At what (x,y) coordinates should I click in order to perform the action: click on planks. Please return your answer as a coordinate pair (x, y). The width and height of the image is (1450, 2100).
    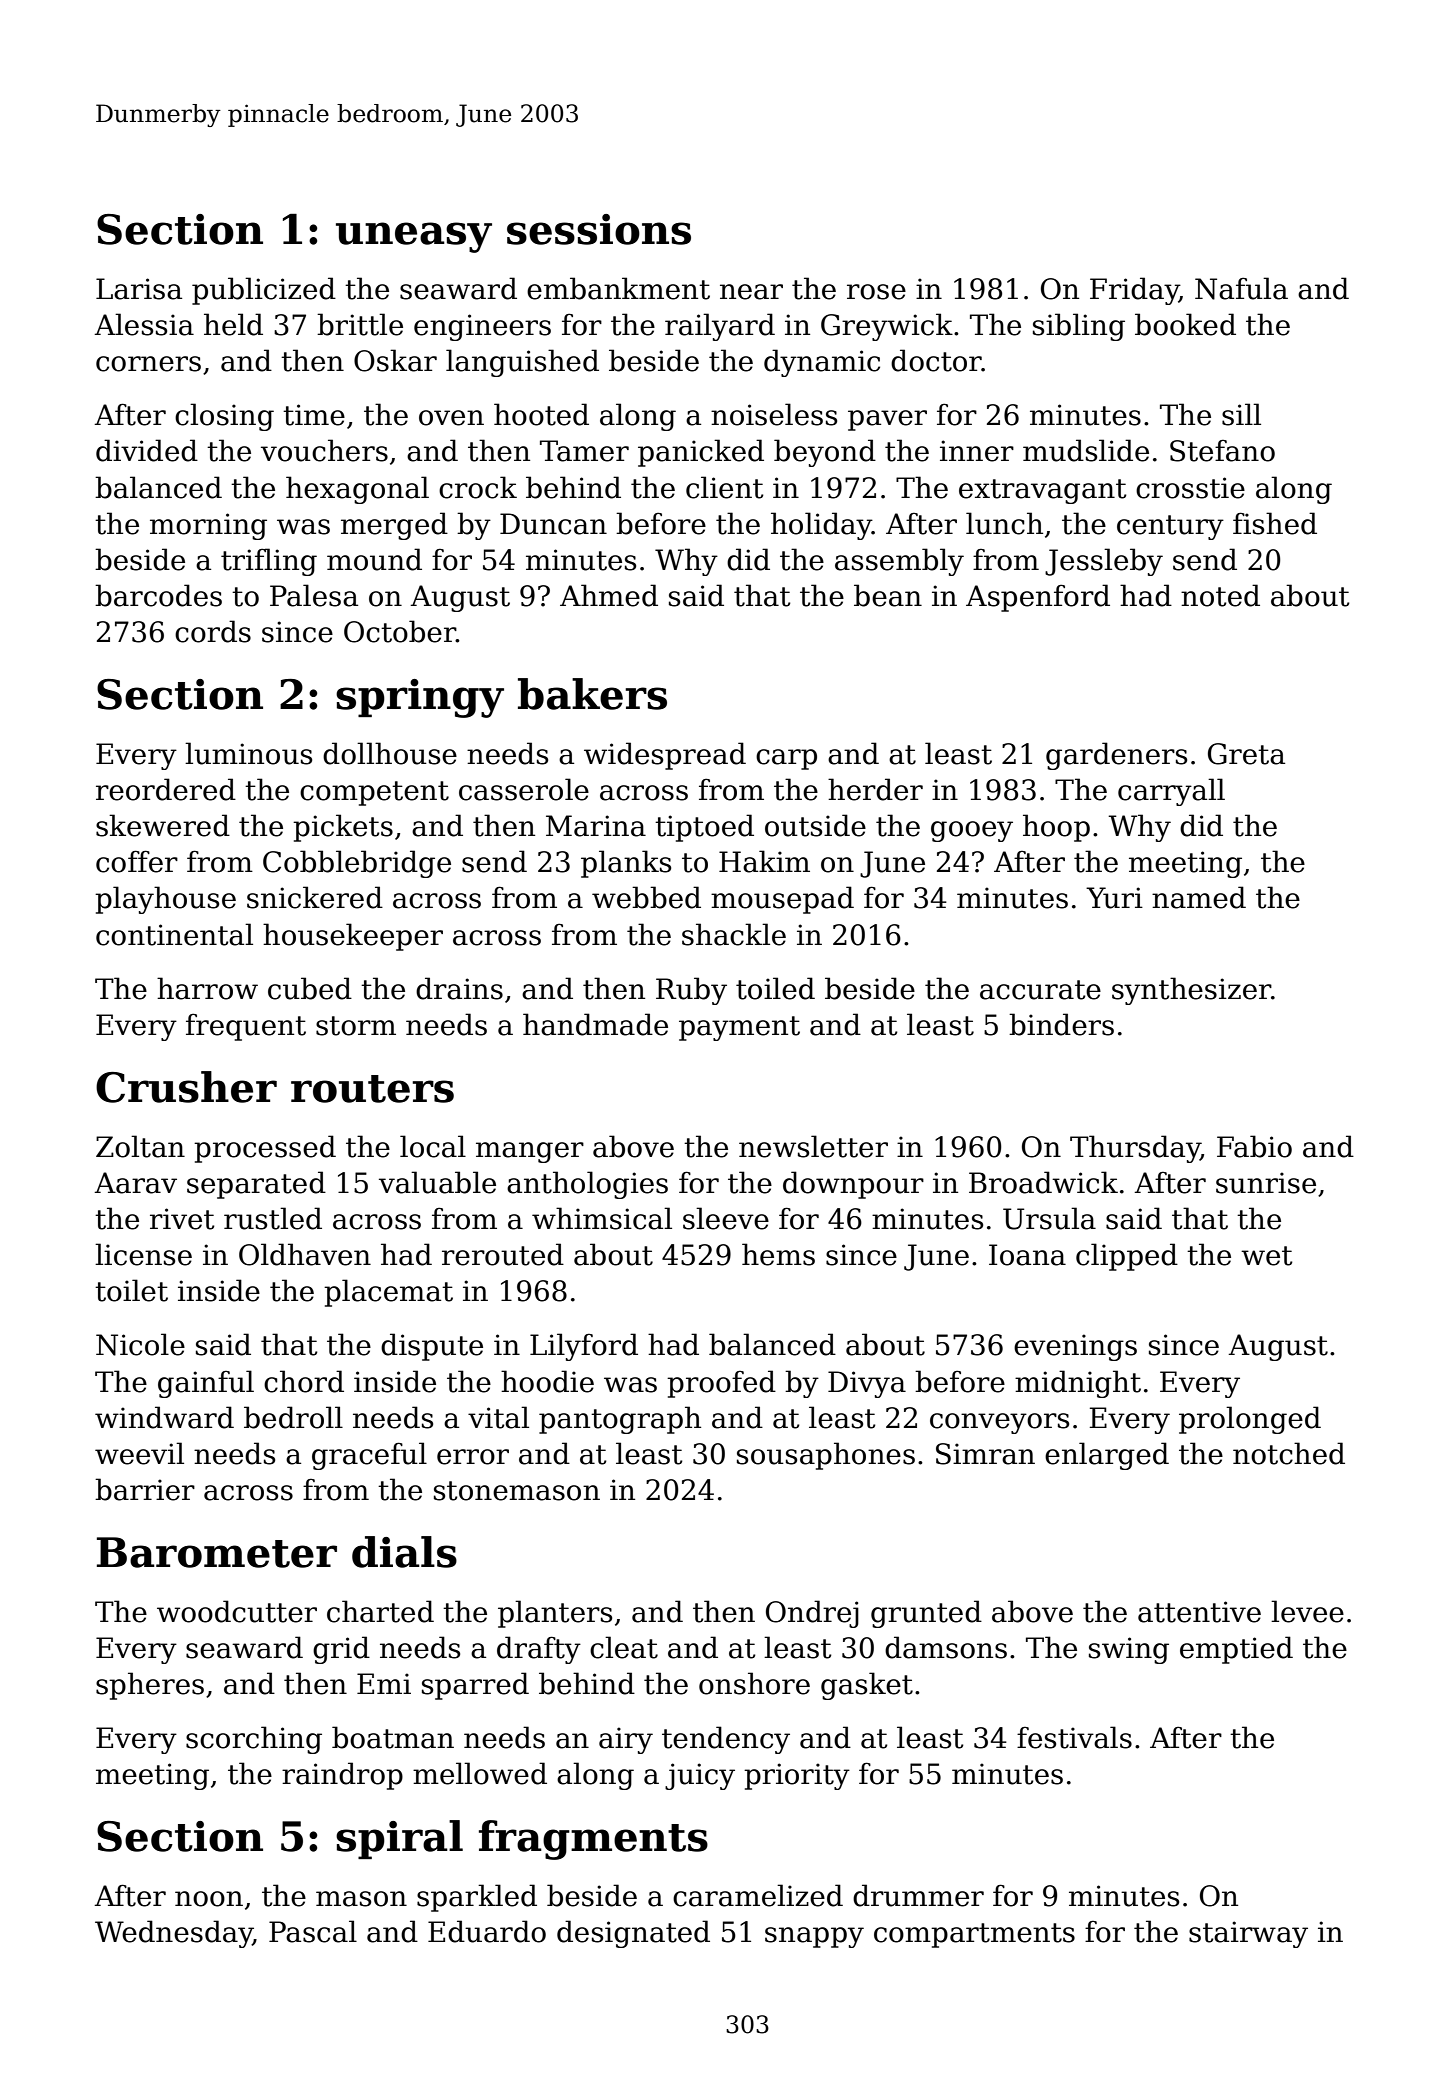
    Looking at the image, I should click on (626, 864).
